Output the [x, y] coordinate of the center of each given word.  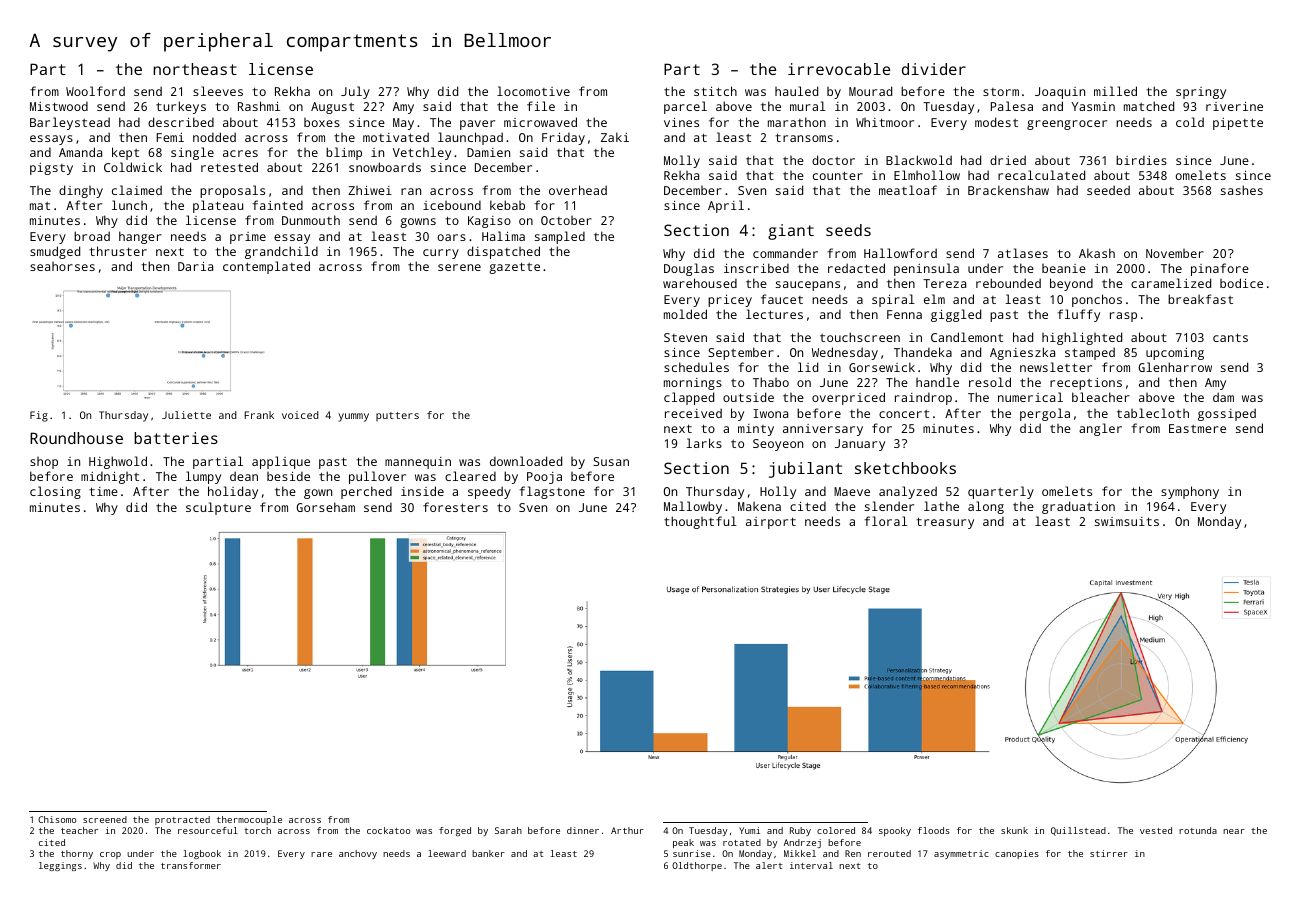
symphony [1190, 492]
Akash [1097, 253]
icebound [452, 205]
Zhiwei [370, 190]
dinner [583, 830]
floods [934, 830]
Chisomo [57, 819]
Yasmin [1093, 106]
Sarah [508, 830]
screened [105, 819]
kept [125, 153]
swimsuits [1127, 521]
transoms [804, 137]
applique [281, 462]
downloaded [526, 461]
